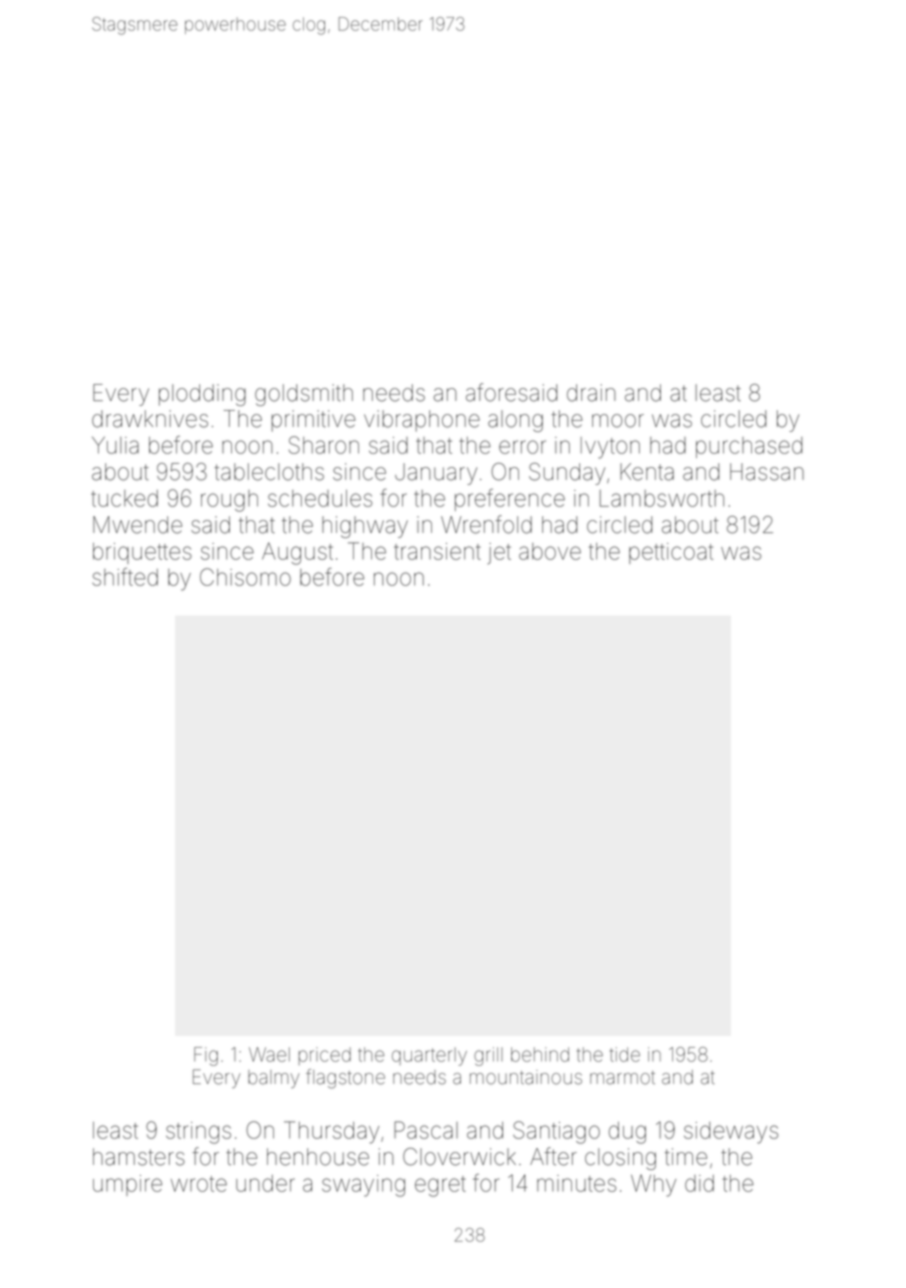  I want to click on sideways, so click(731, 1133).
